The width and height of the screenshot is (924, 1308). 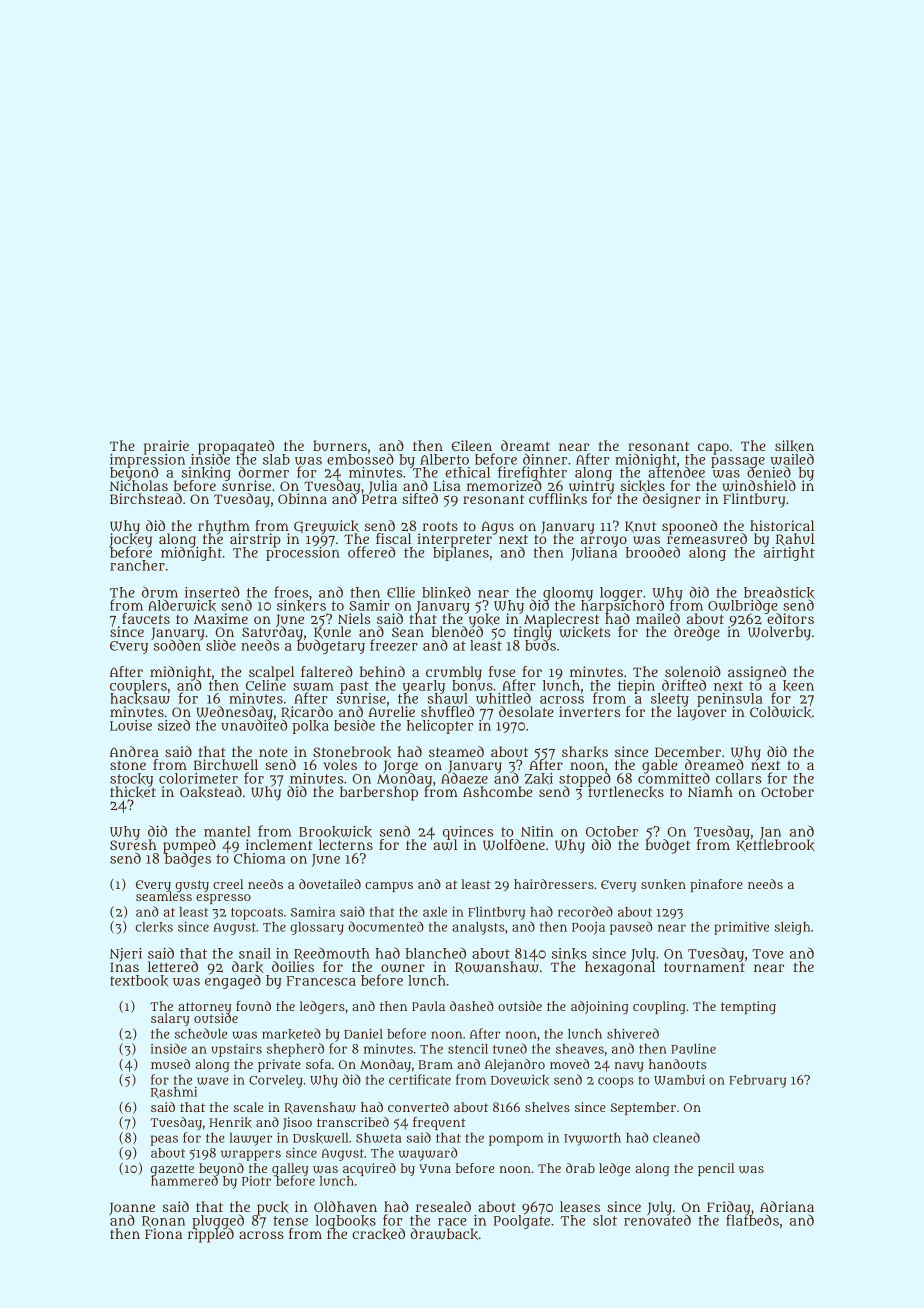 What do you see at coordinates (663, 884) in the screenshot?
I see `sunken` at bounding box center [663, 884].
